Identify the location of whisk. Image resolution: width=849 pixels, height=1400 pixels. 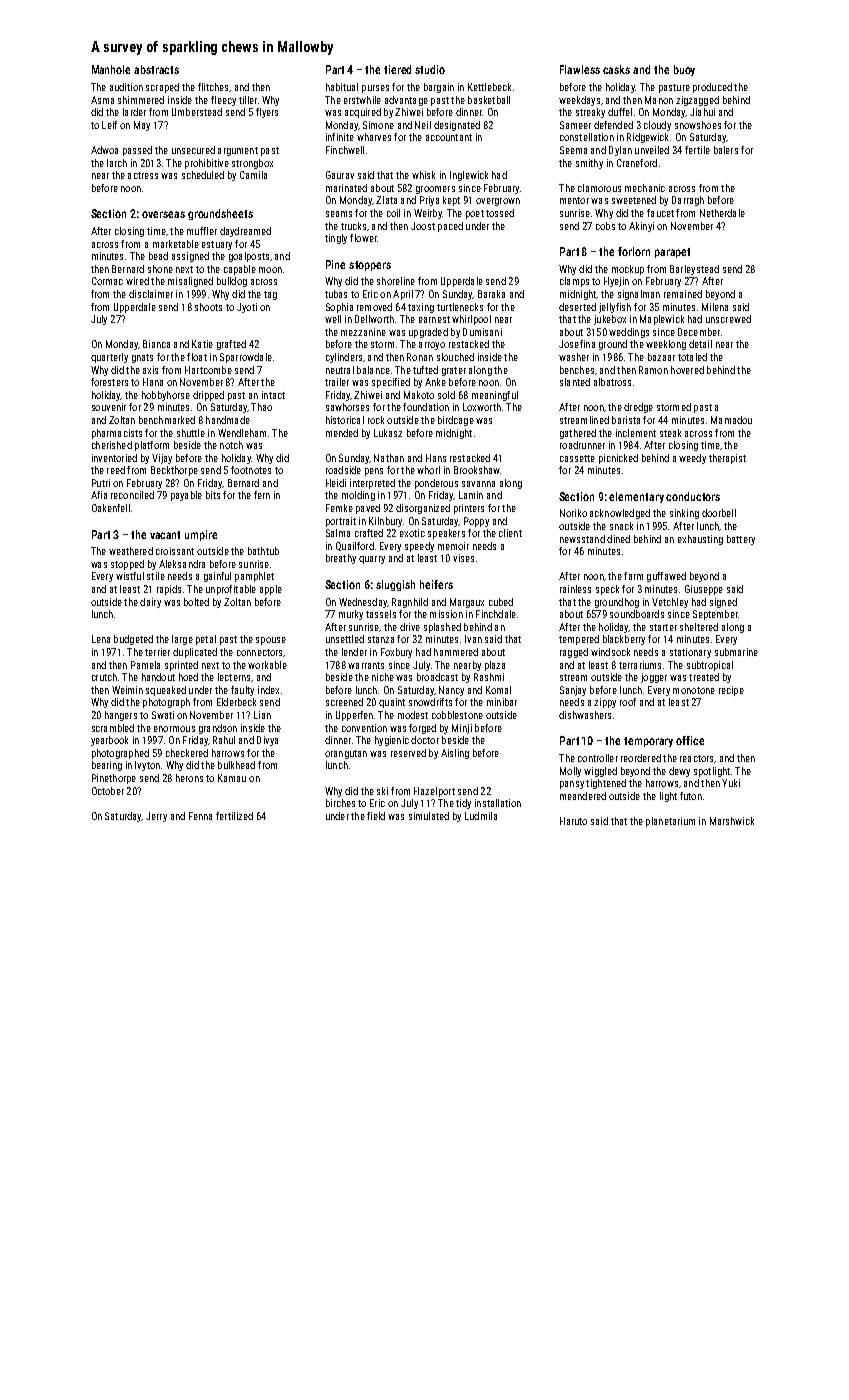
(423, 175).
